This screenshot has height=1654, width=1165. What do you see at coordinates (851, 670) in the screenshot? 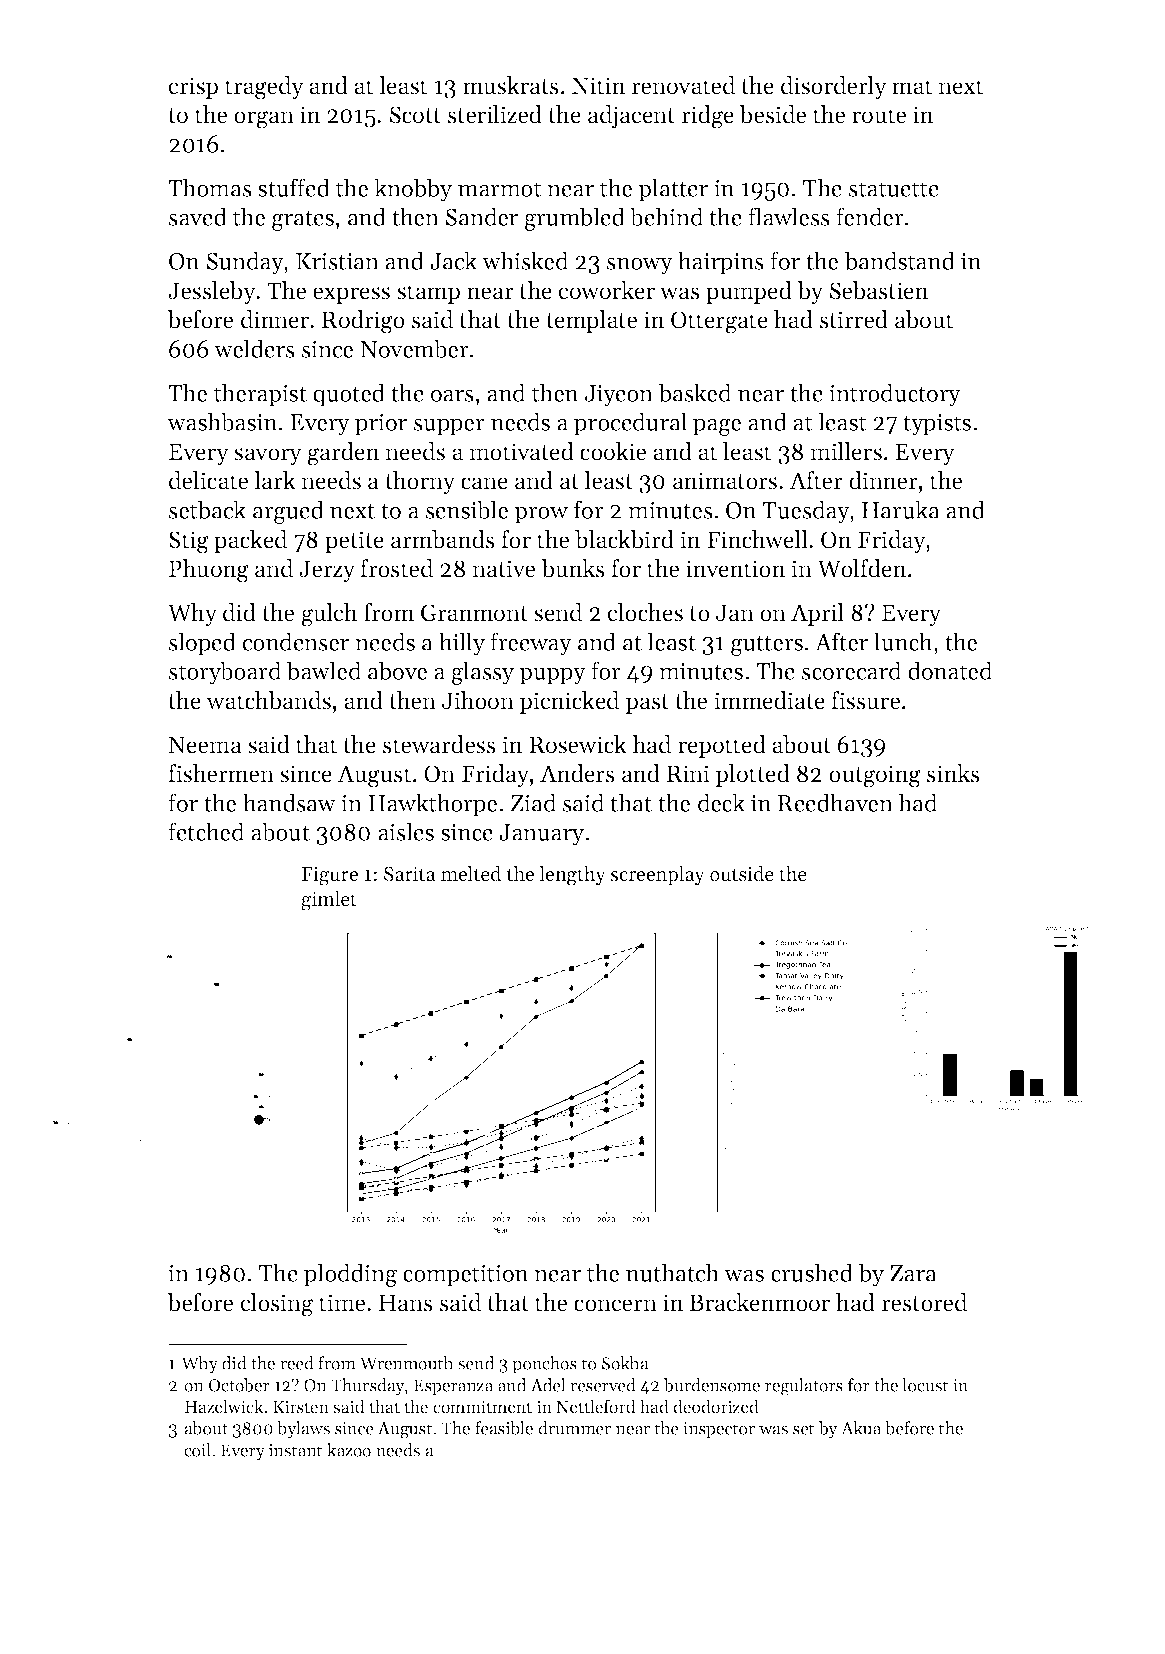
I see `scorecard` at bounding box center [851, 670].
